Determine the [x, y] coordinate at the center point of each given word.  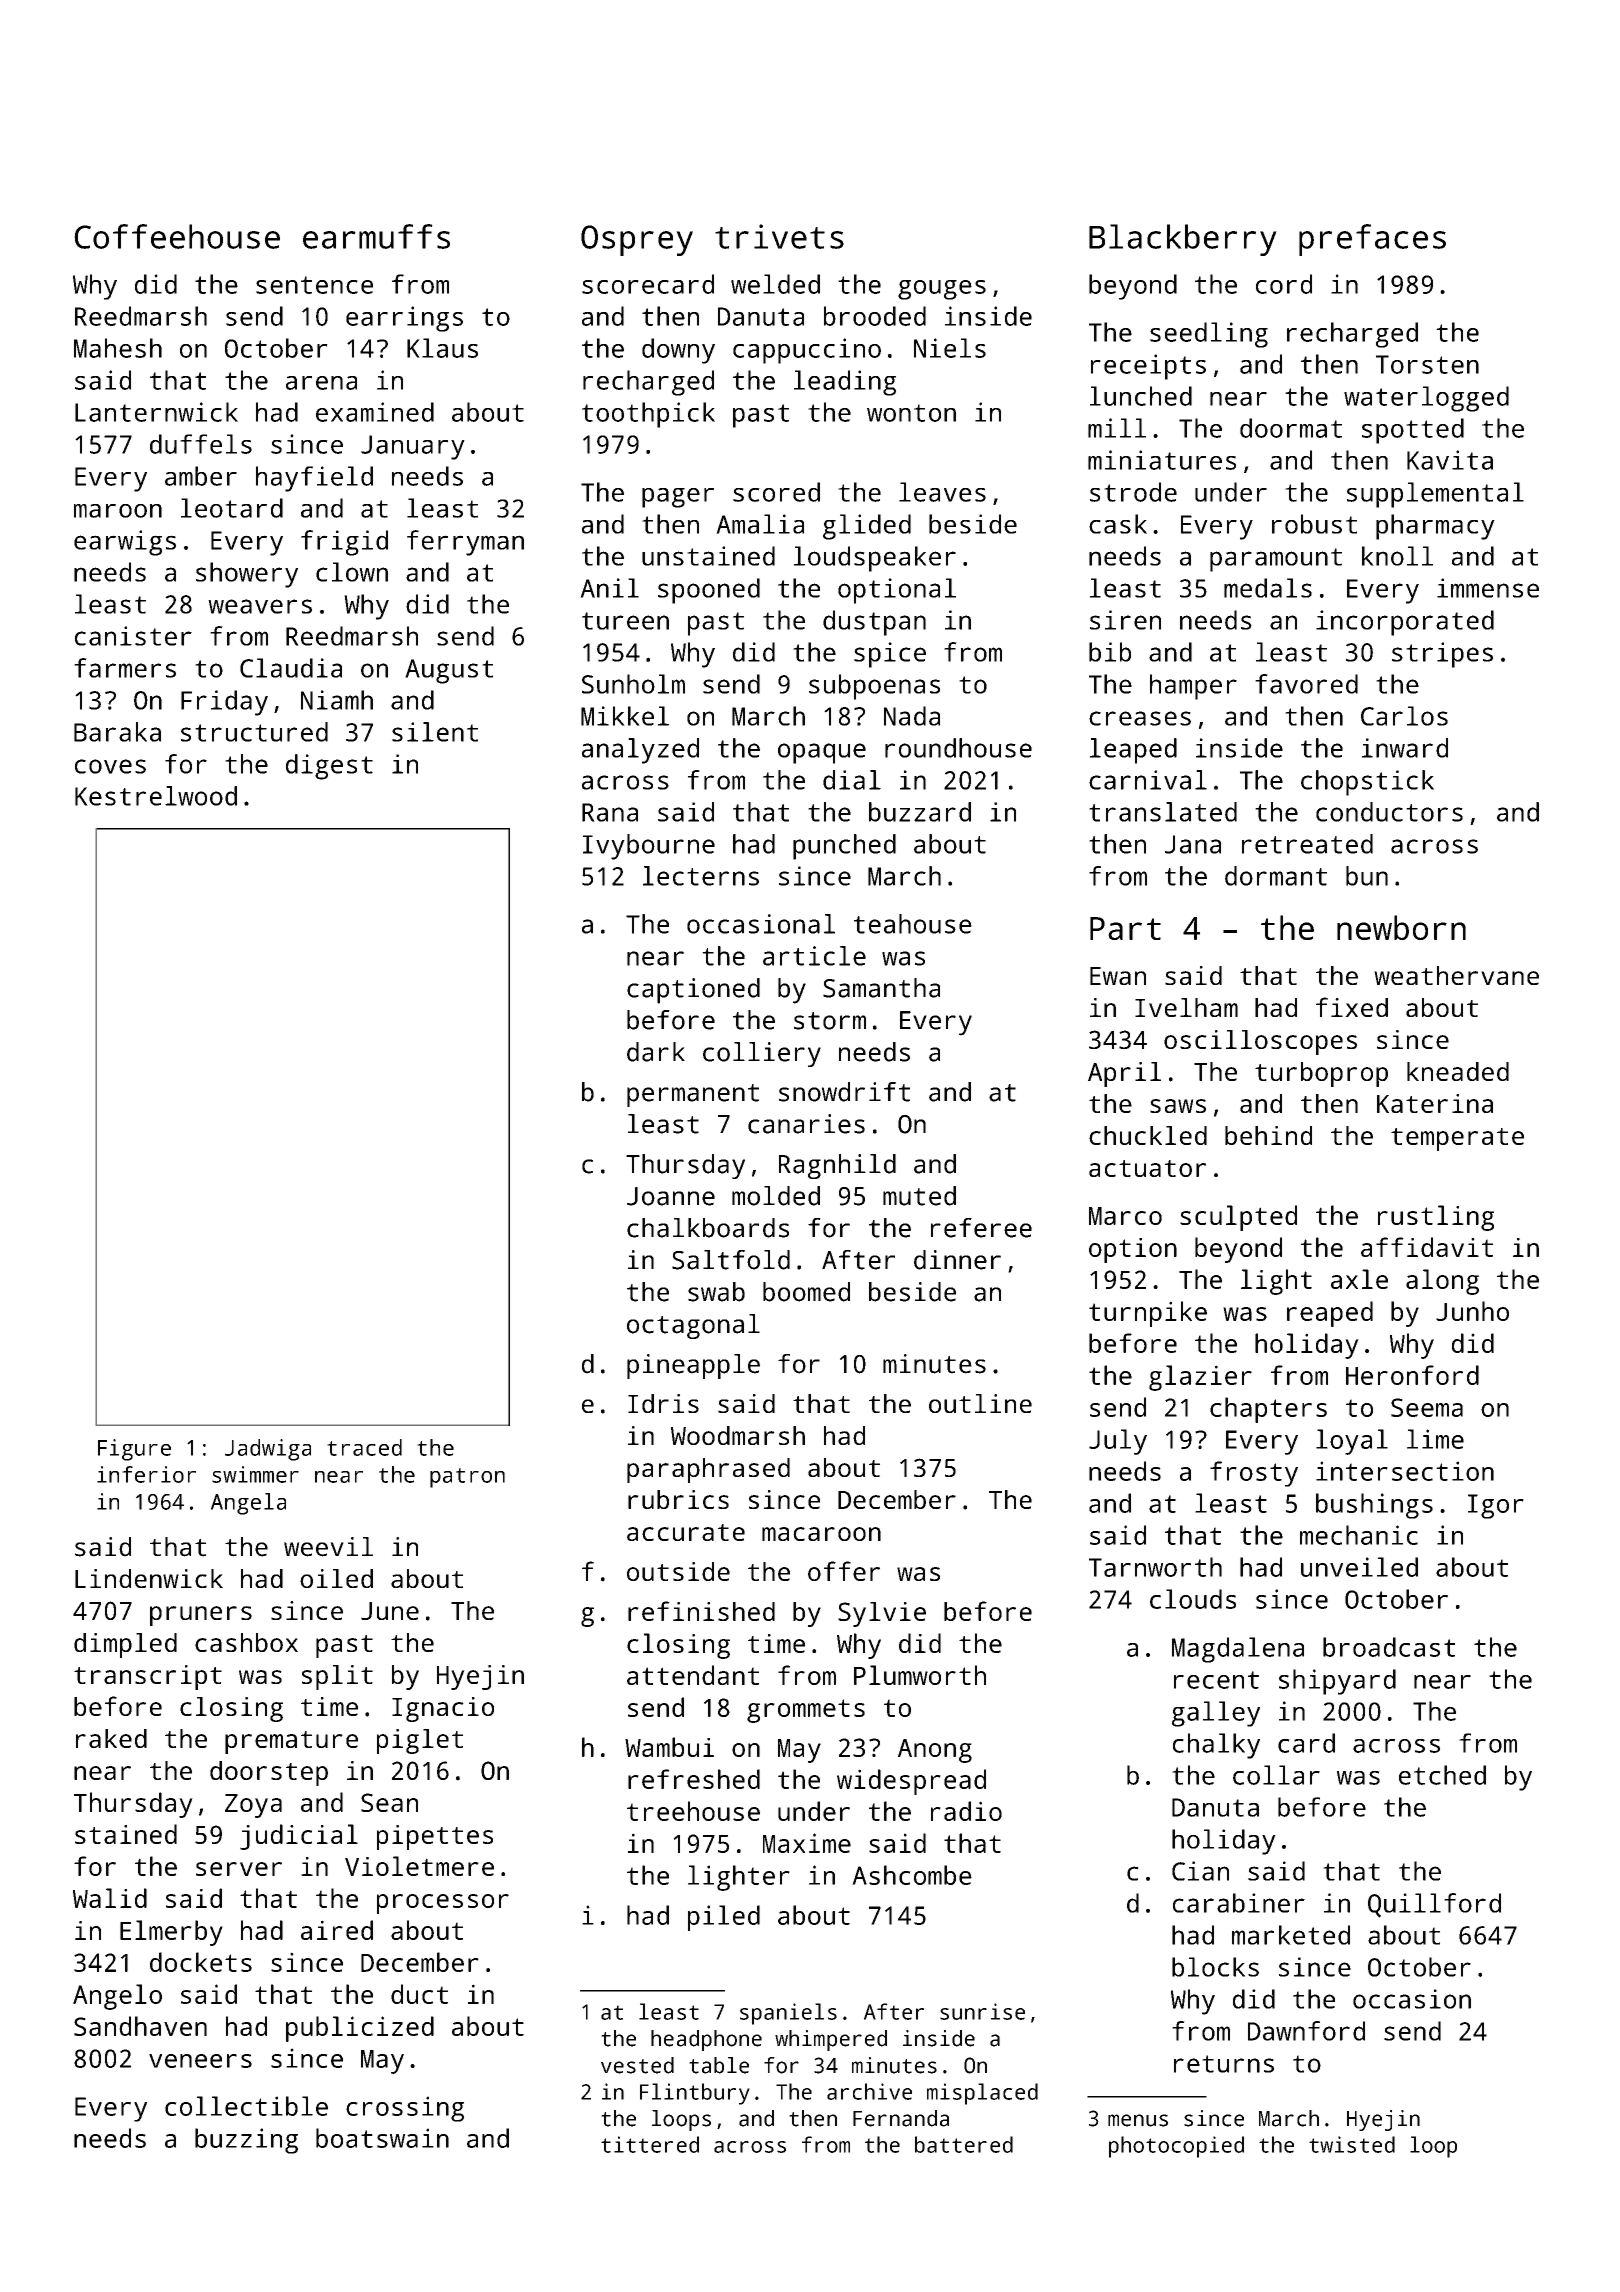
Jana [1193, 844]
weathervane [1456, 975]
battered [964, 2144]
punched [844, 847]
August [449, 671]
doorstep [269, 1773]
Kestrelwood [156, 796]
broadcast [1389, 1647]
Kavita [1450, 460]
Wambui [669, 1747]
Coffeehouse [177, 236]
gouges [942, 290]
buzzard [920, 812]
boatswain [382, 2138]
